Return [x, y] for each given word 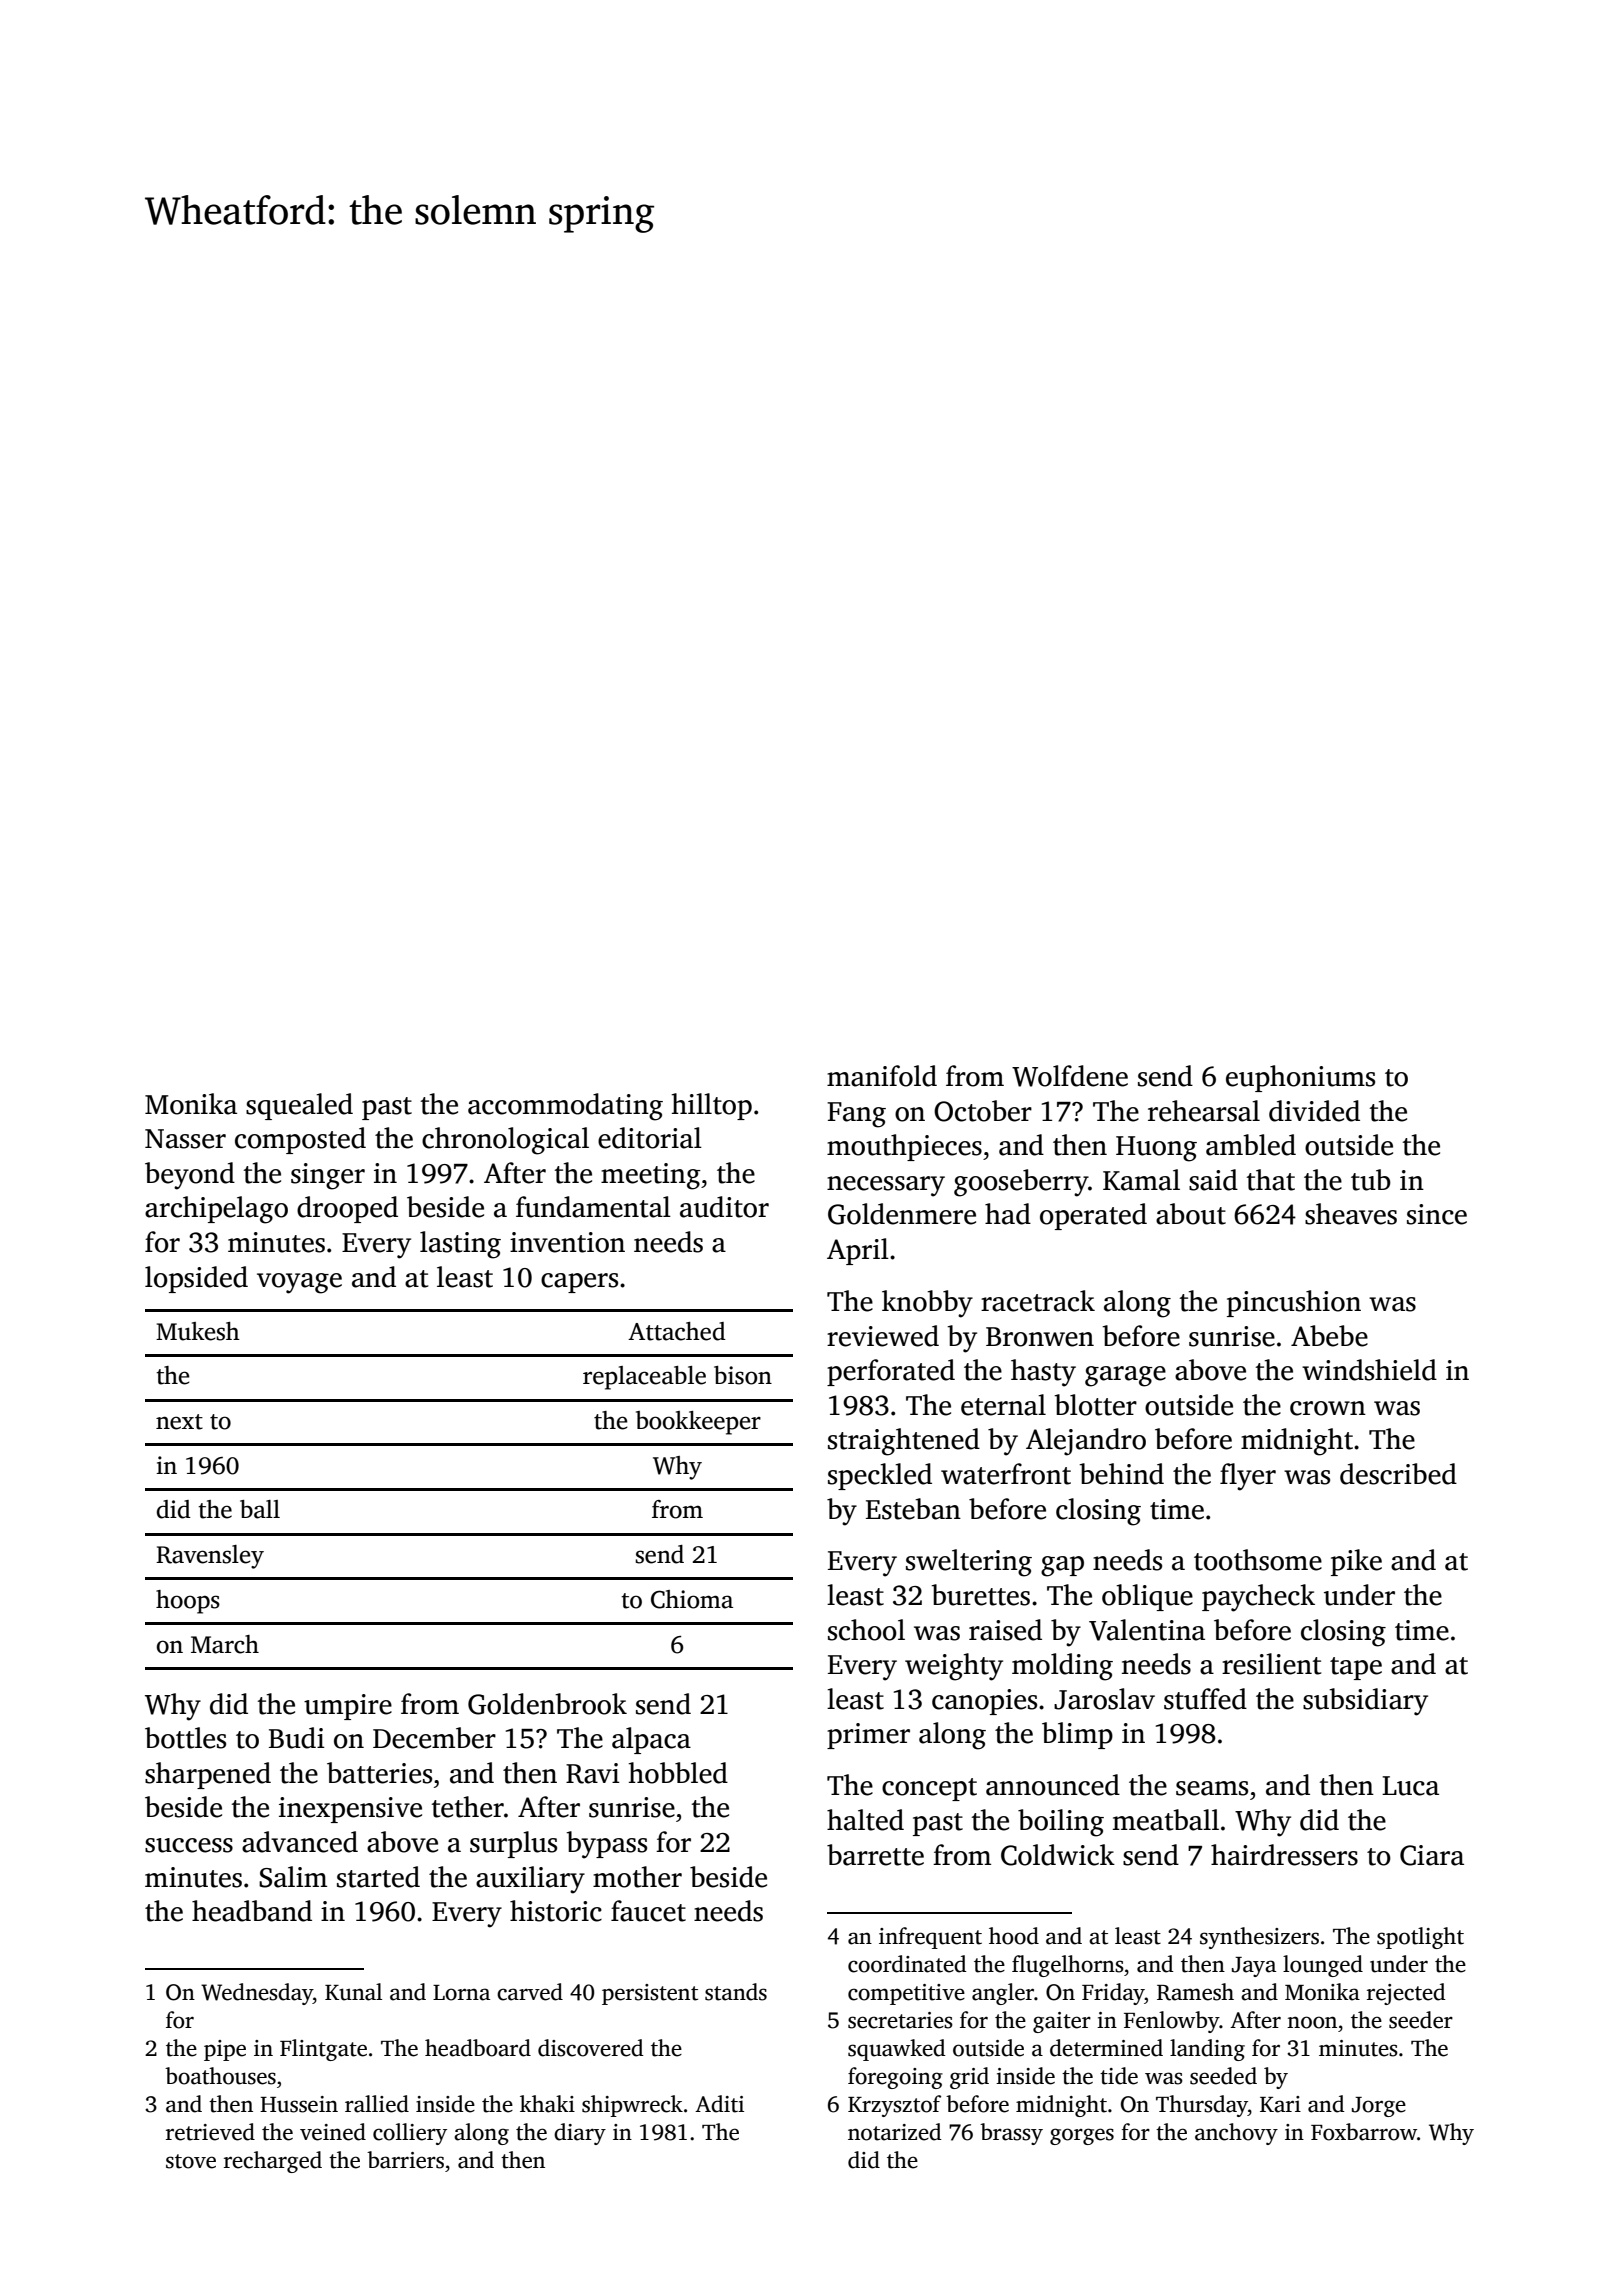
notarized [895, 2132]
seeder [1421, 2020]
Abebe [1329, 1336]
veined [333, 2132]
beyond [190, 1176]
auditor [724, 1207]
